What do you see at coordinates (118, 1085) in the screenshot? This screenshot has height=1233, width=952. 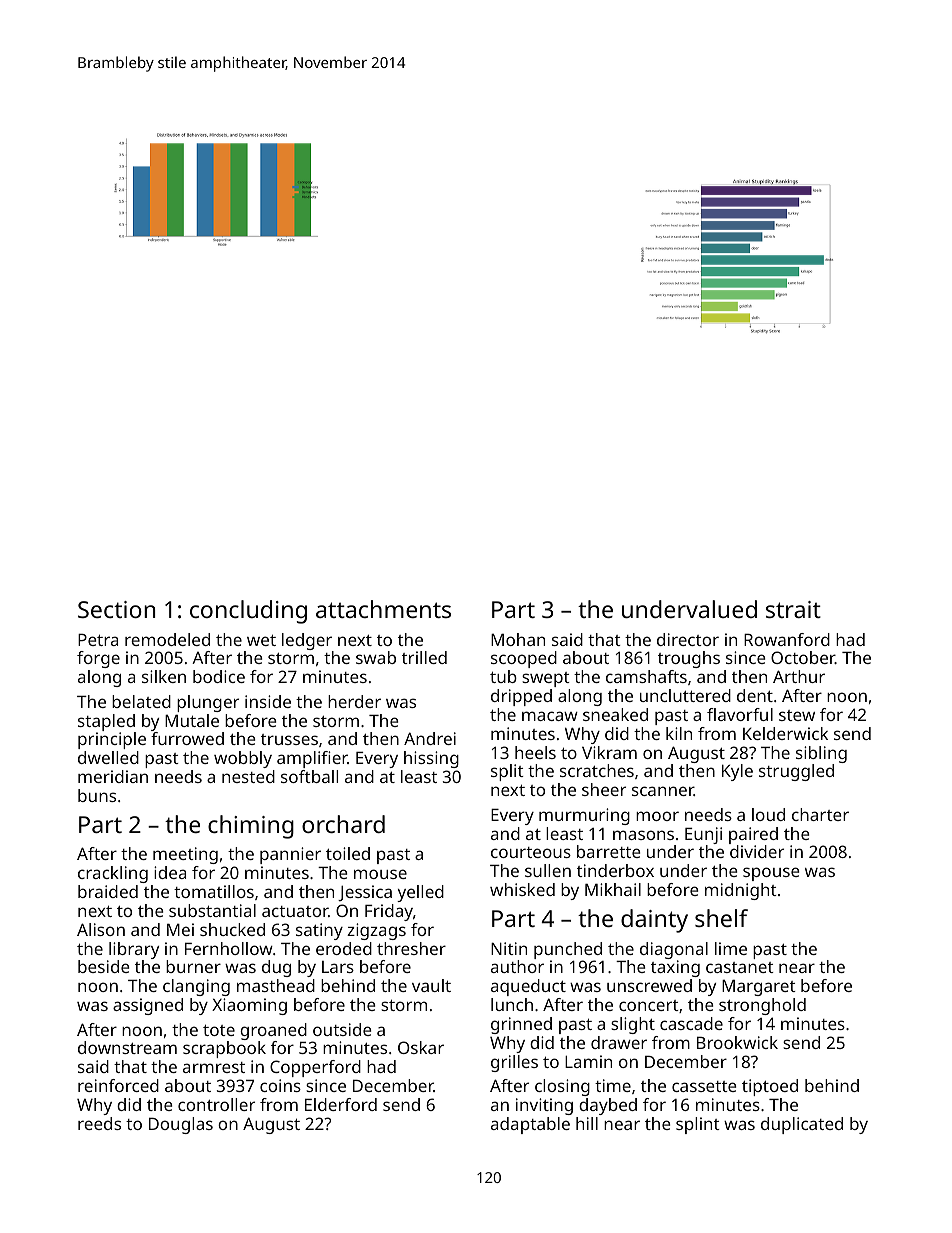 I see `reinforced` at bounding box center [118, 1085].
